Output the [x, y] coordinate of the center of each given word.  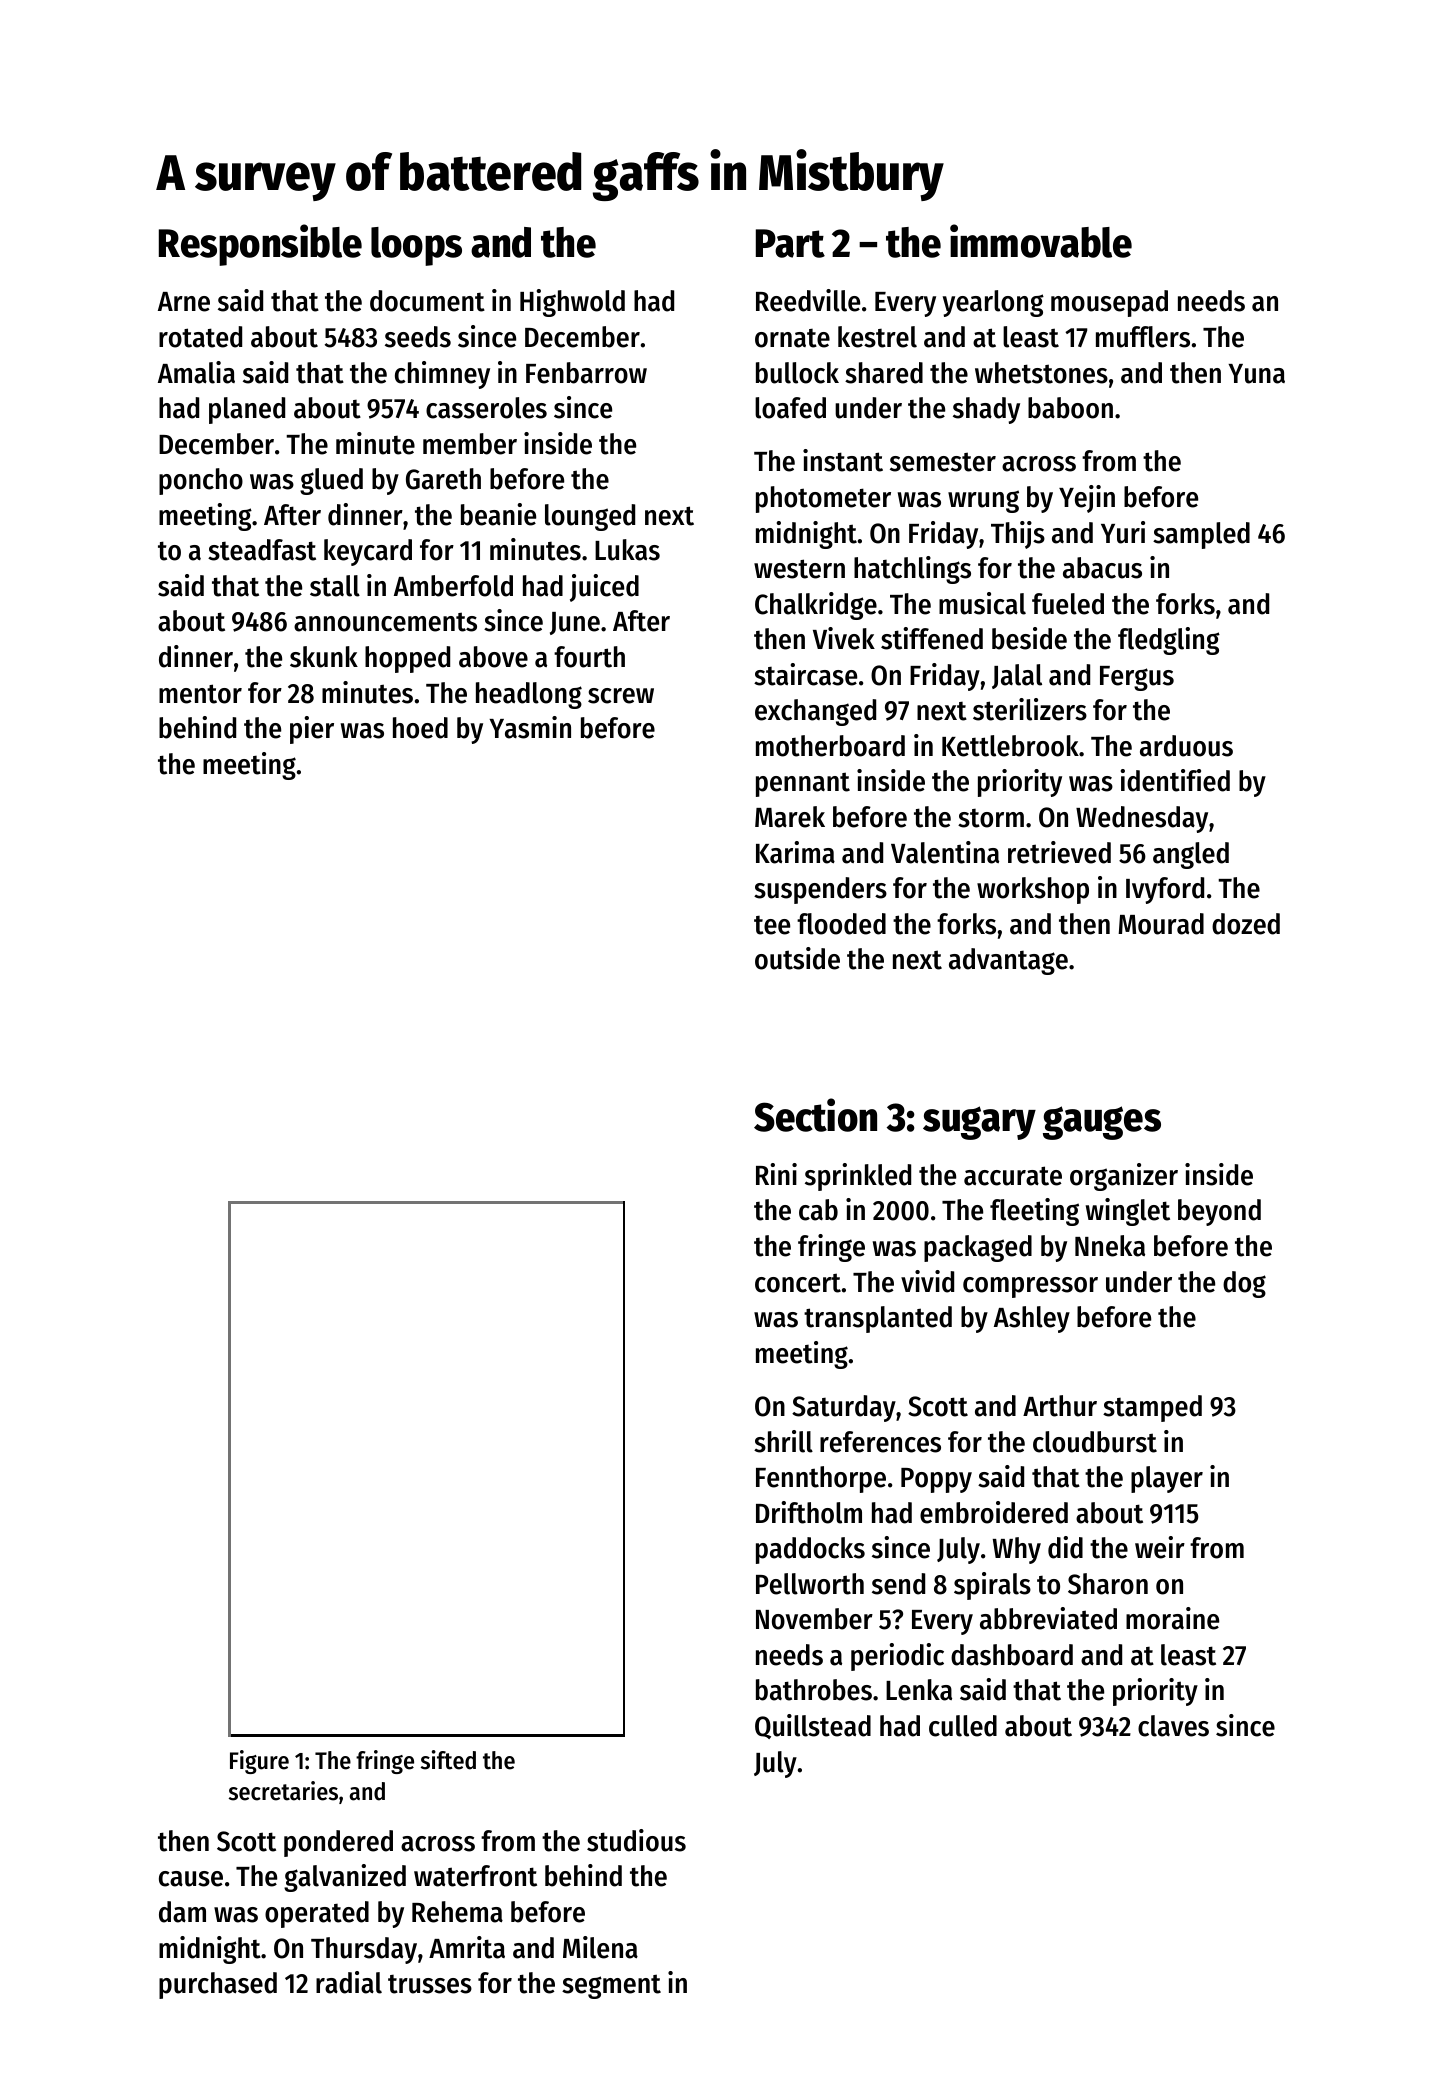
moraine [1172, 1618]
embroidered [994, 1512]
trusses [430, 1984]
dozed [1246, 924]
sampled [1201, 535]
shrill [783, 1441]
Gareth [443, 479]
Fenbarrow [586, 373]
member [470, 444]
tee [772, 925]
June [575, 623]
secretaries [283, 1791]
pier [312, 730]
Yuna [1256, 374]
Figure [259, 1762]
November [814, 1619]
